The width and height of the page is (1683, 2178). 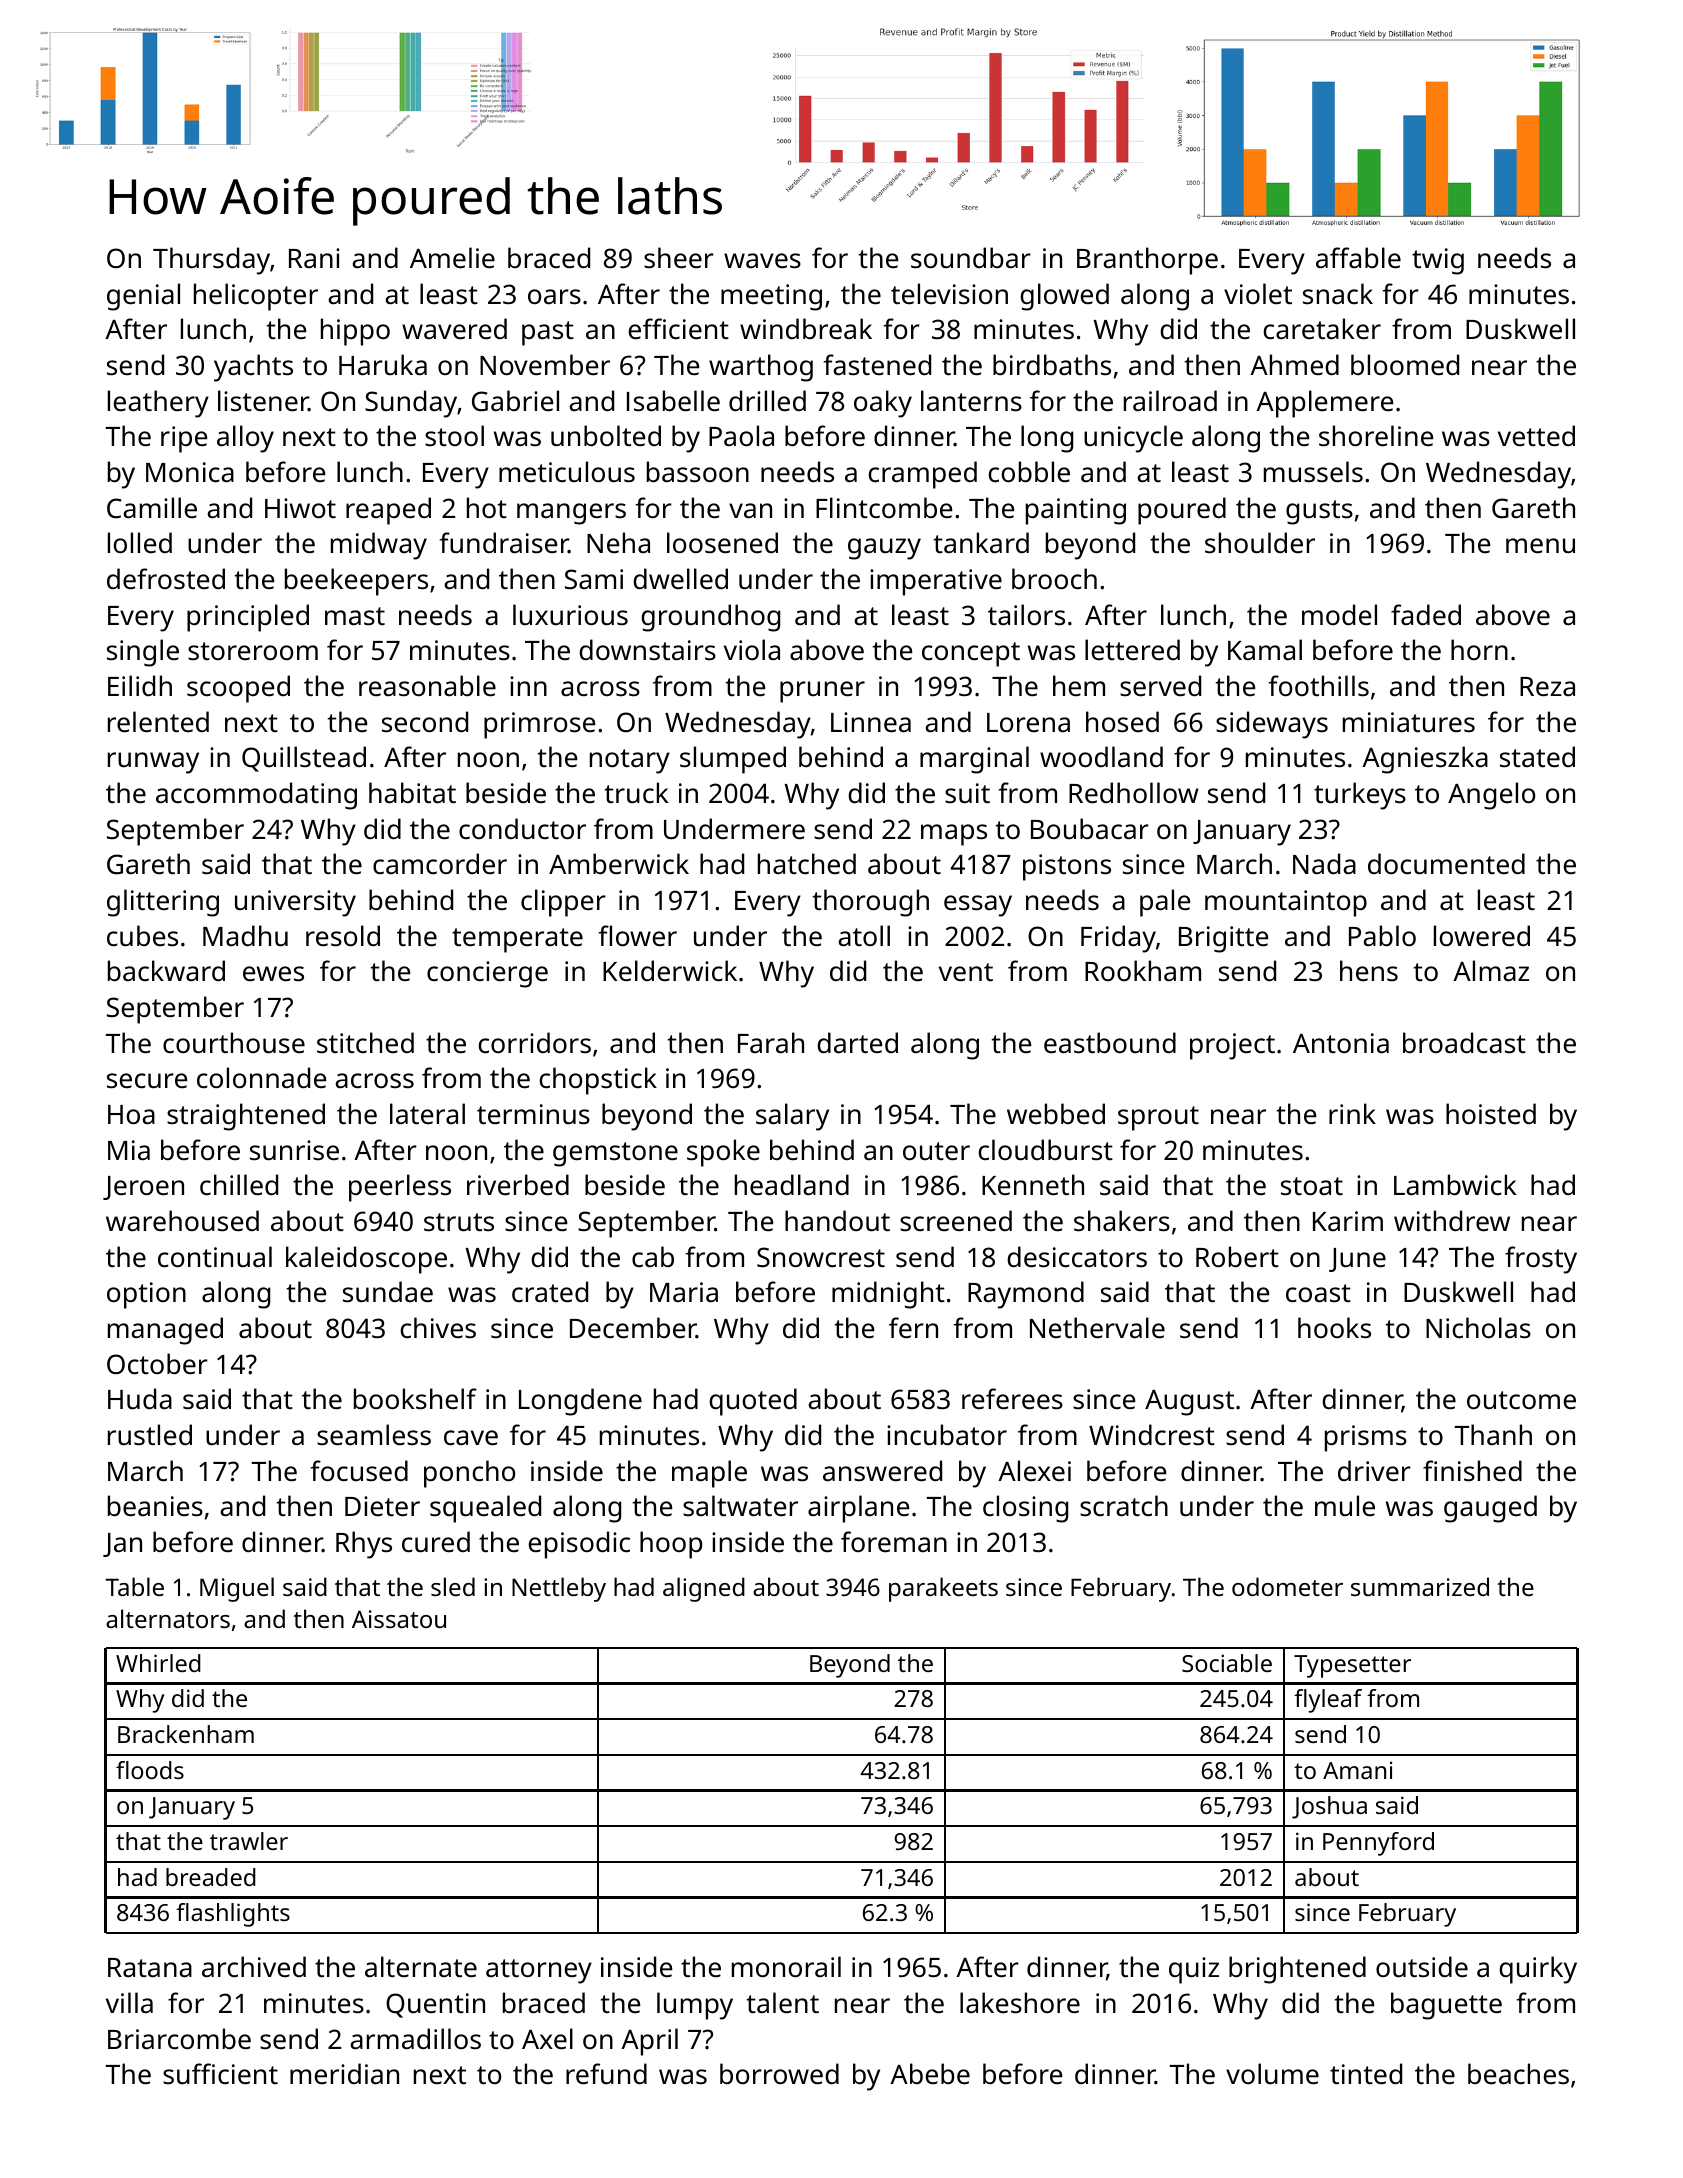 I want to click on flashlights, so click(x=233, y=1915).
